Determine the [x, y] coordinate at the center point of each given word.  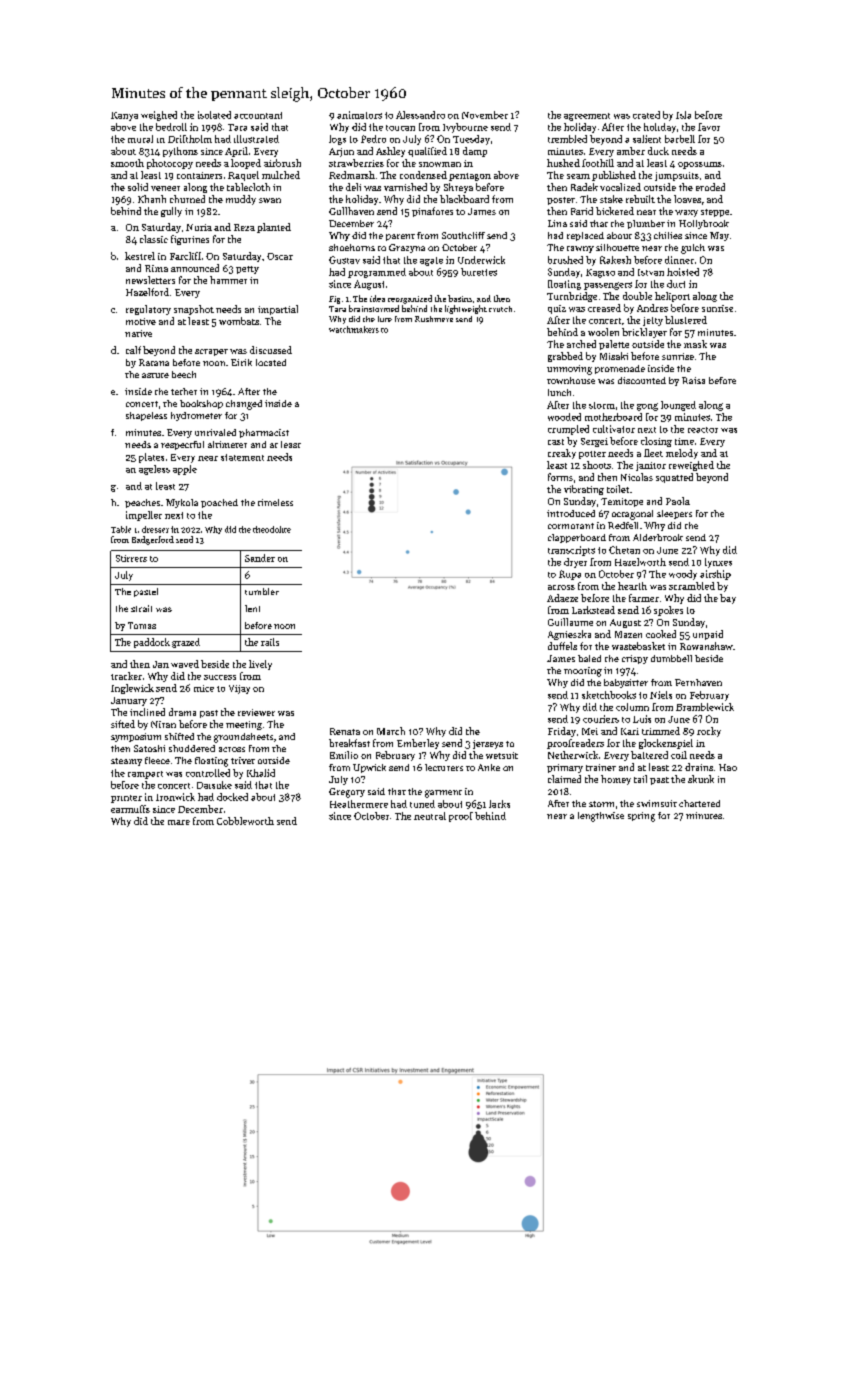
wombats [239, 321]
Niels [661, 695]
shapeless [146, 416]
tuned [422, 804]
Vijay [239, 689]
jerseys [488, 744]
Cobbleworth [245, 821]
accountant [258, 115]
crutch [500, 309]
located [271, 362]
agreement [587, 117]
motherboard [613, 417]
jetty [653, 321]
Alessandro [420, 115]
